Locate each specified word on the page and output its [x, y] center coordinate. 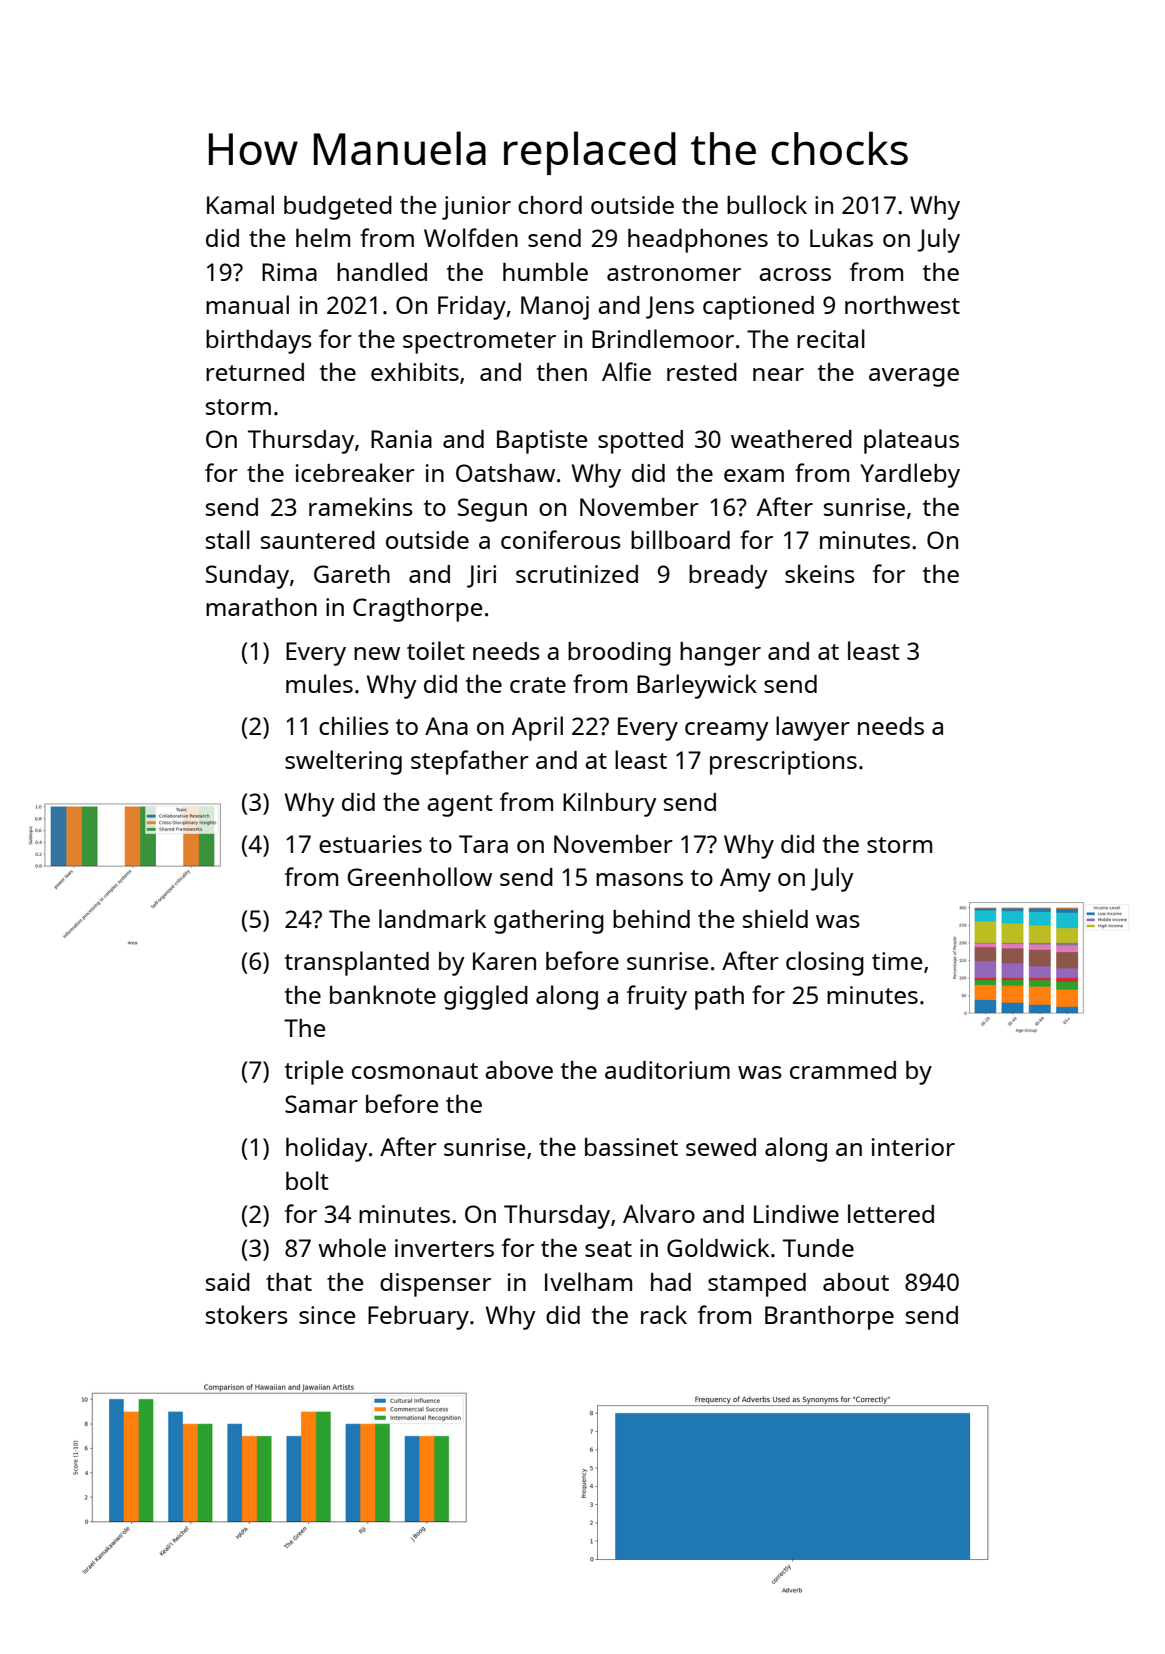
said [228, 1282]
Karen [504, 961]
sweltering [343, 762]
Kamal [240, 204]
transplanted [357, 963]
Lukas [841, 237]
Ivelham [588, 1281]
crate [538, 685]
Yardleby [910, 475]
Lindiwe [796, 1214]
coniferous [561, 539]
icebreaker [355, 472]
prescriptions [783, 763]
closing [825, 963]
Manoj [555, 308]
